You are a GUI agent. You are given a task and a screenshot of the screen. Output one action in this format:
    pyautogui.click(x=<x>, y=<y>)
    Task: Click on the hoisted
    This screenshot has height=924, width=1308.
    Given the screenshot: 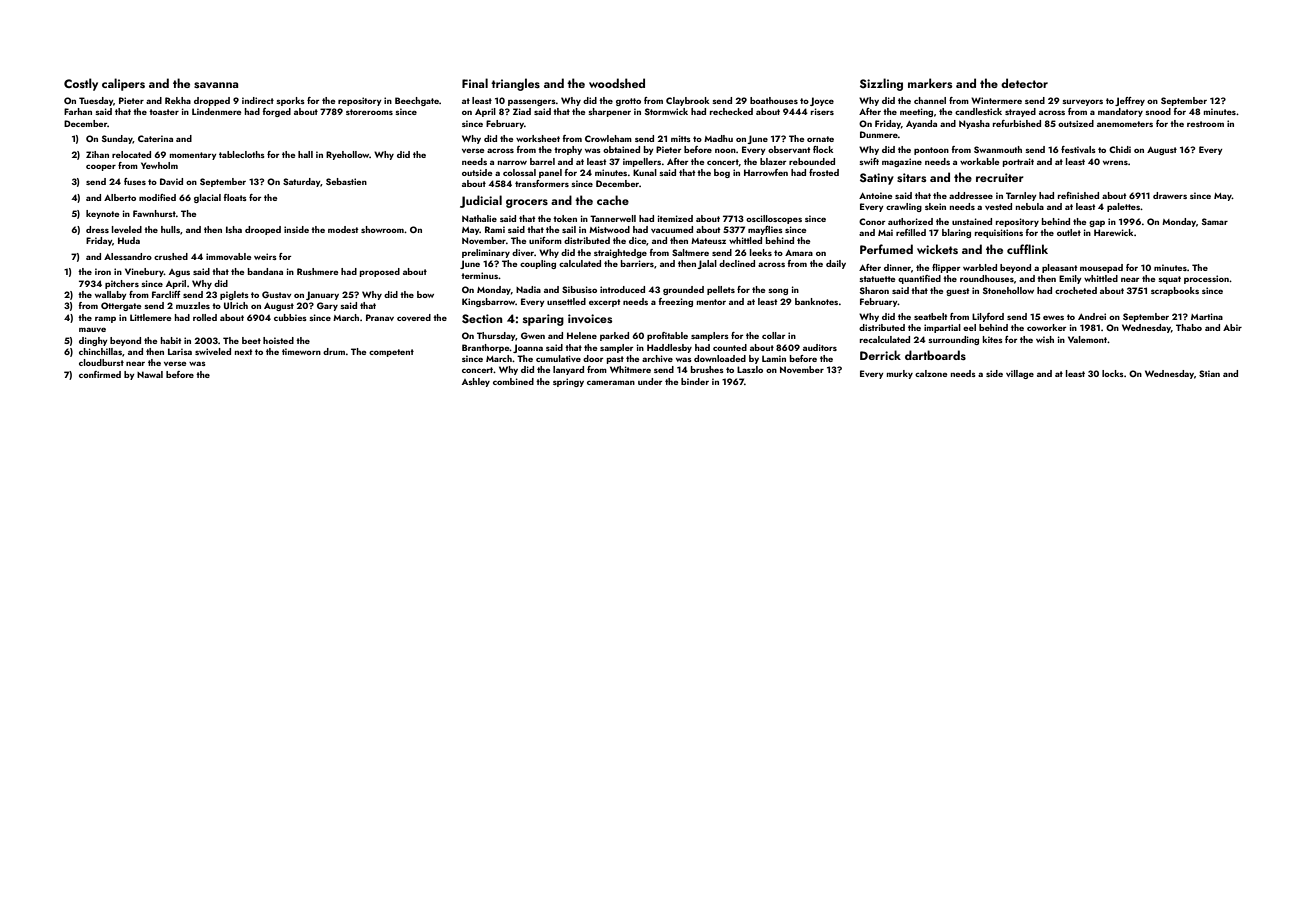 What is the action you would take?
    pyautogui.click(x=278, y=340)
